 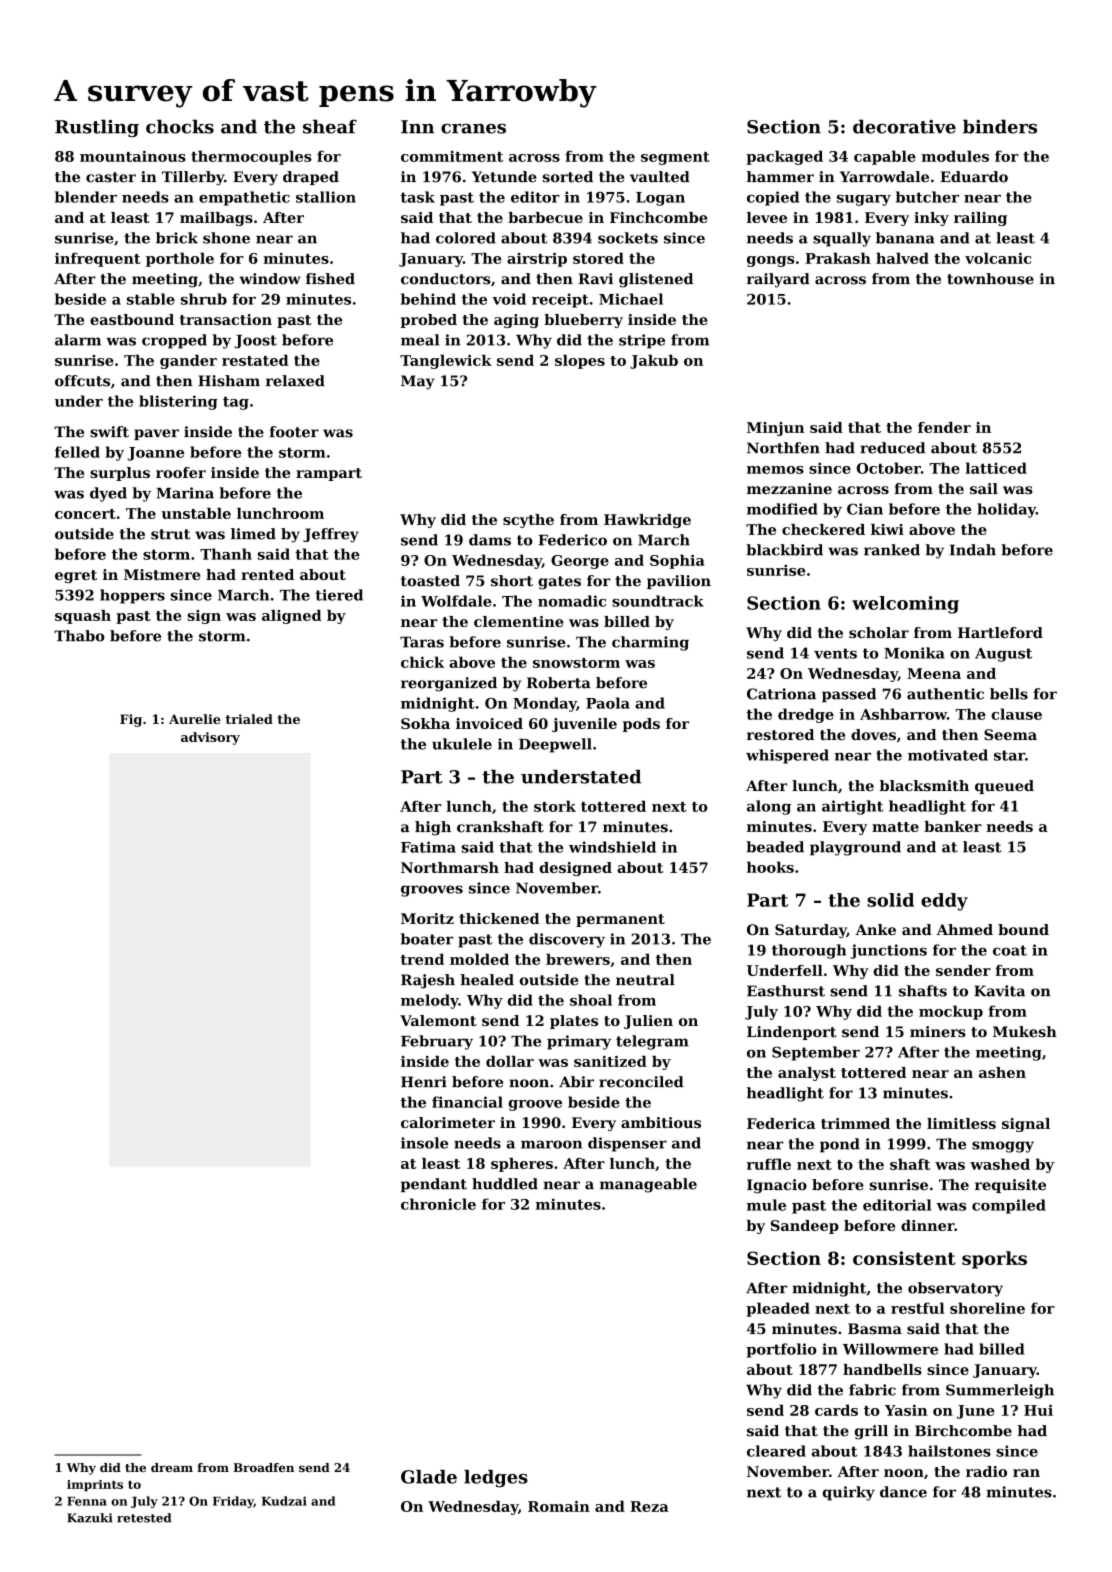 I want to click on shoreline, so click(x=987, y=1308).
